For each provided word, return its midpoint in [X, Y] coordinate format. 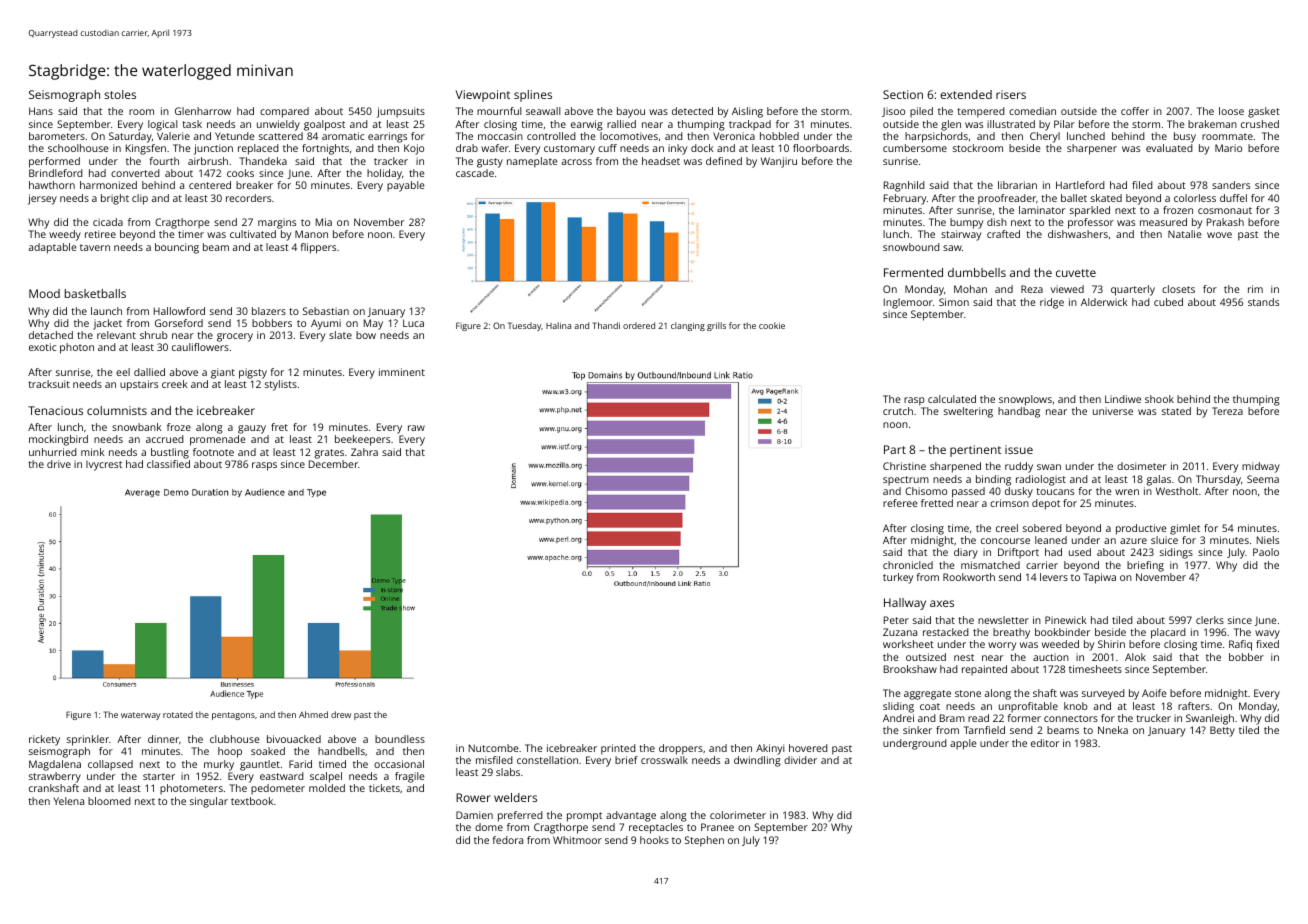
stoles [120, 94]
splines [533, 96]
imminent [402, 372]
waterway [140, 716]
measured [1163, 222]
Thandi [606, 325]
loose [1231, 111]
